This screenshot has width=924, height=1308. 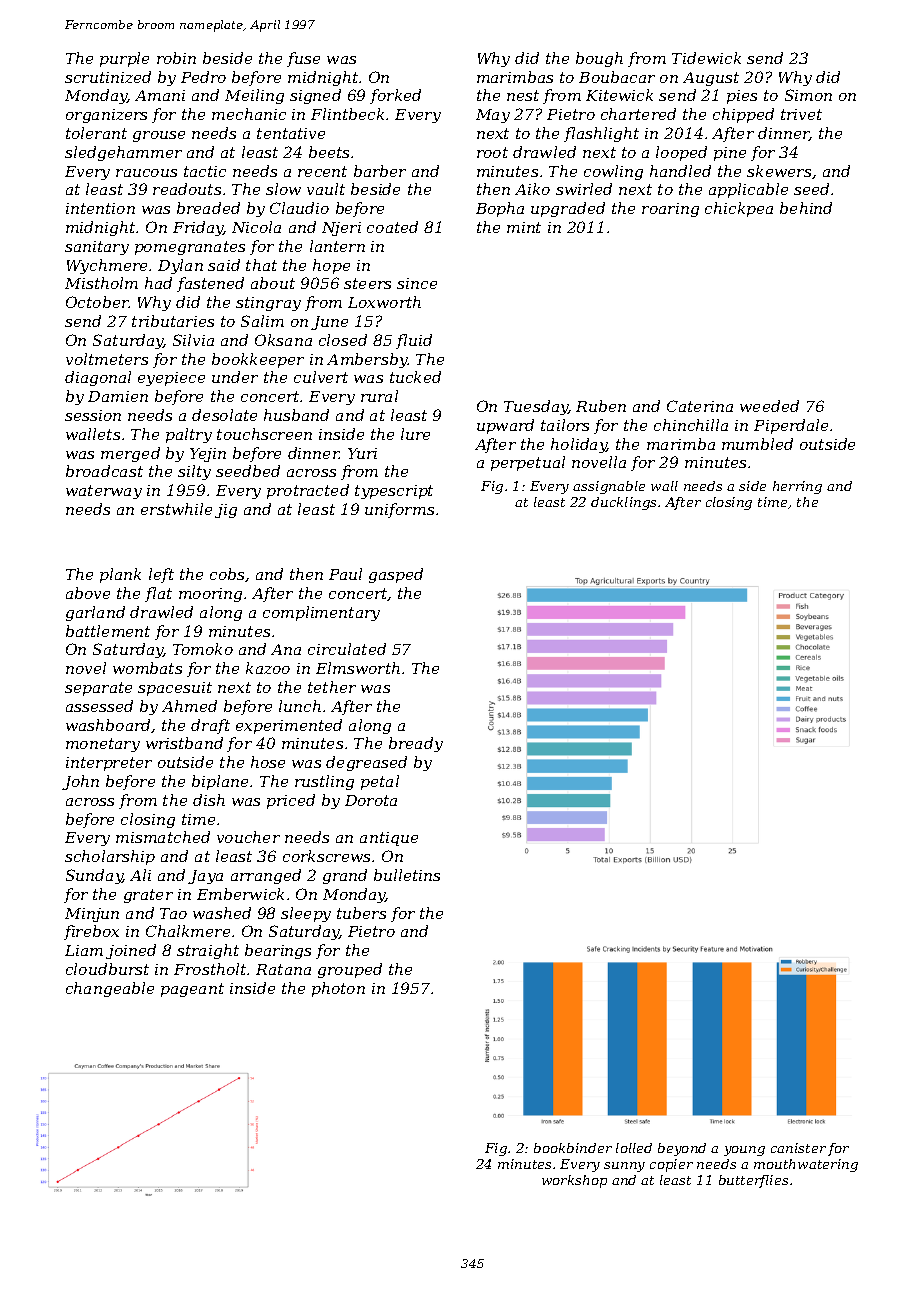 What do you see at coordinates (574, 1181) in the screenshot?
I see `workshop` at bounding box center [574, 1181].
